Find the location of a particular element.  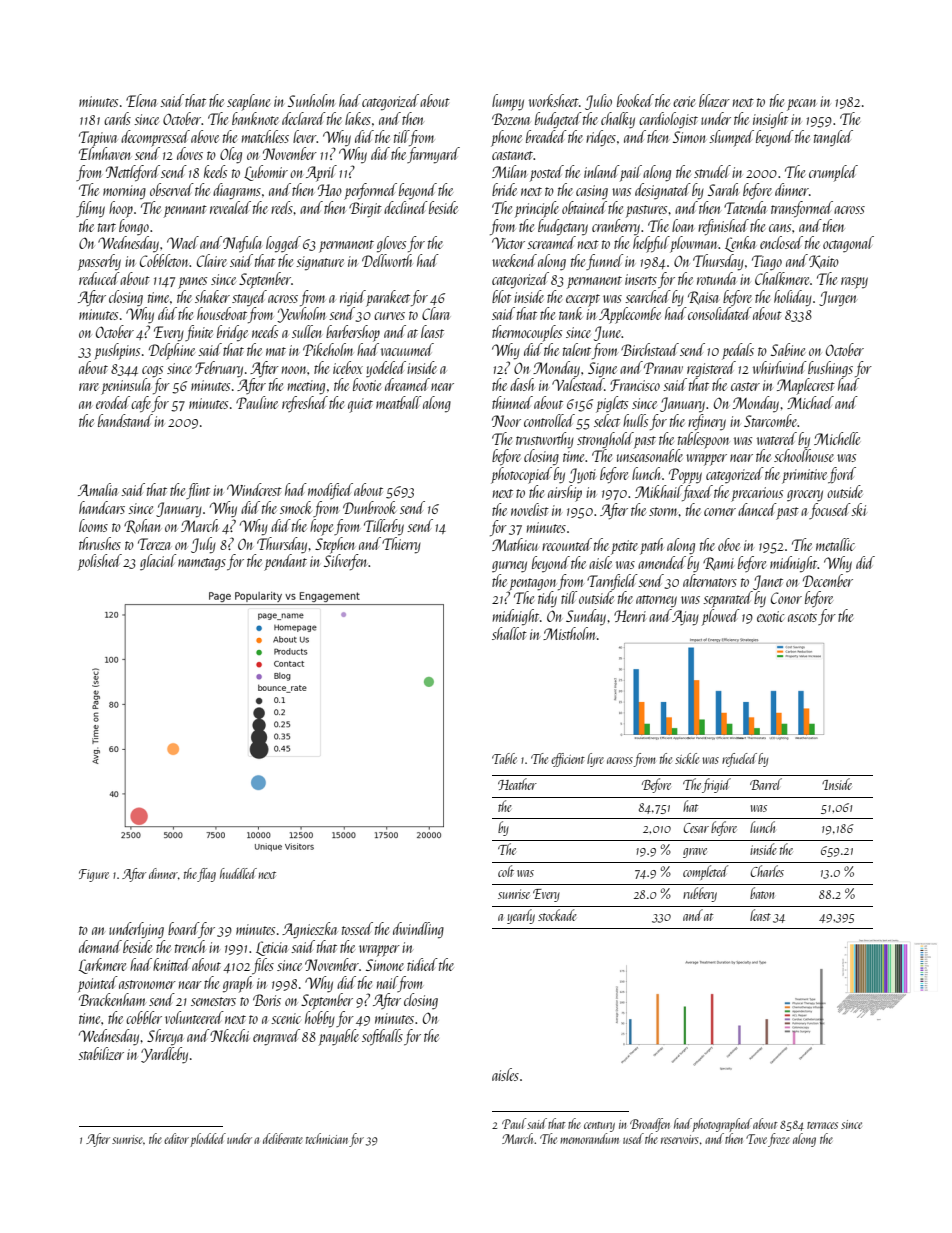

tangled is located at coordinates (833, 138).
